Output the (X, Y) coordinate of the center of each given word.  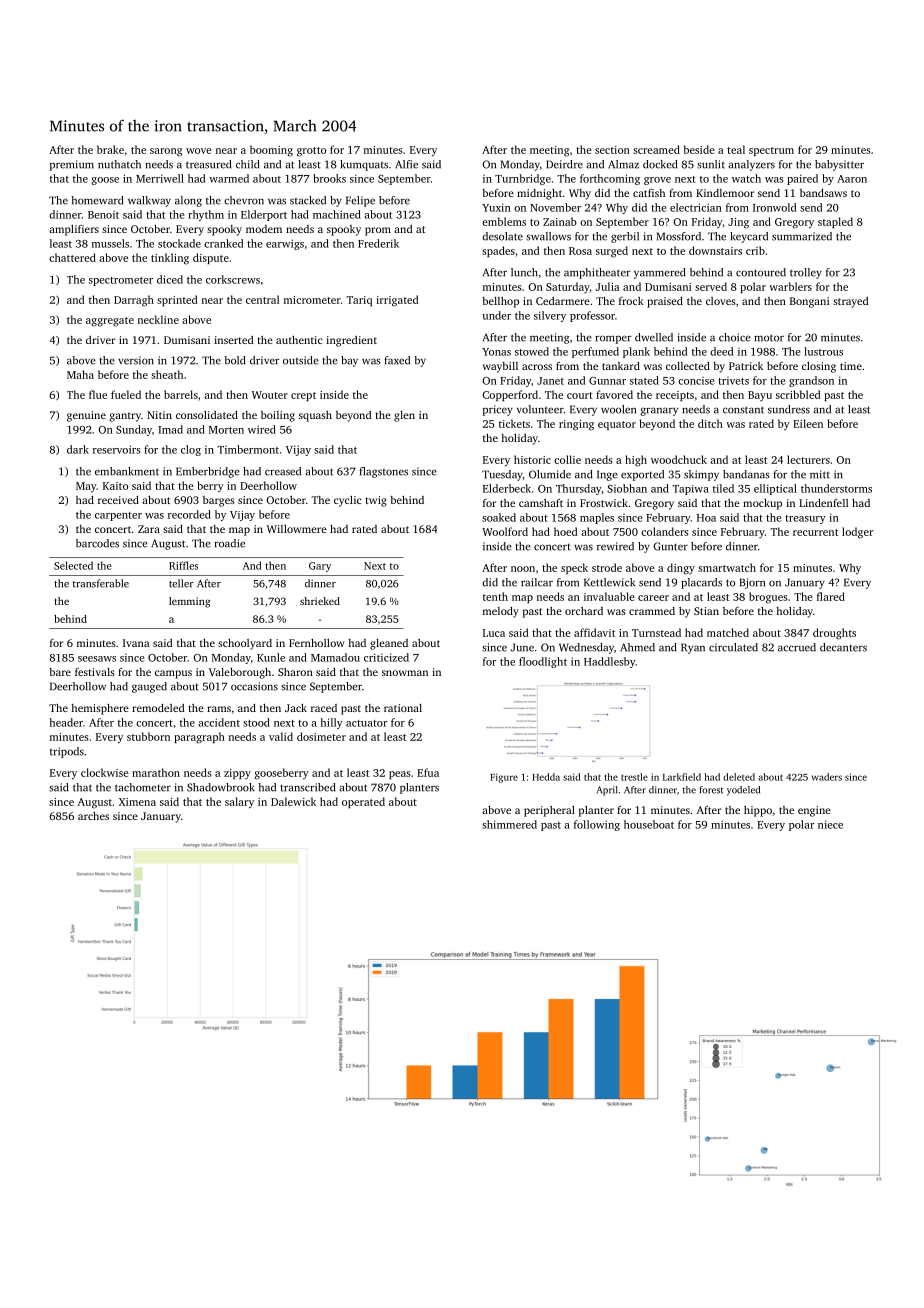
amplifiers (74, 230)
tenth (495, 596)
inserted (234, 340)
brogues (768, 598)
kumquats (364, 165)
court (580, 395)
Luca (494, 633)
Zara (149, 529)
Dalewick (293, 801)
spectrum (771, 151)
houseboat (649, 824)
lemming (189, 602)
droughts (834, 634)
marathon (156, 772)
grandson (811, 381)
